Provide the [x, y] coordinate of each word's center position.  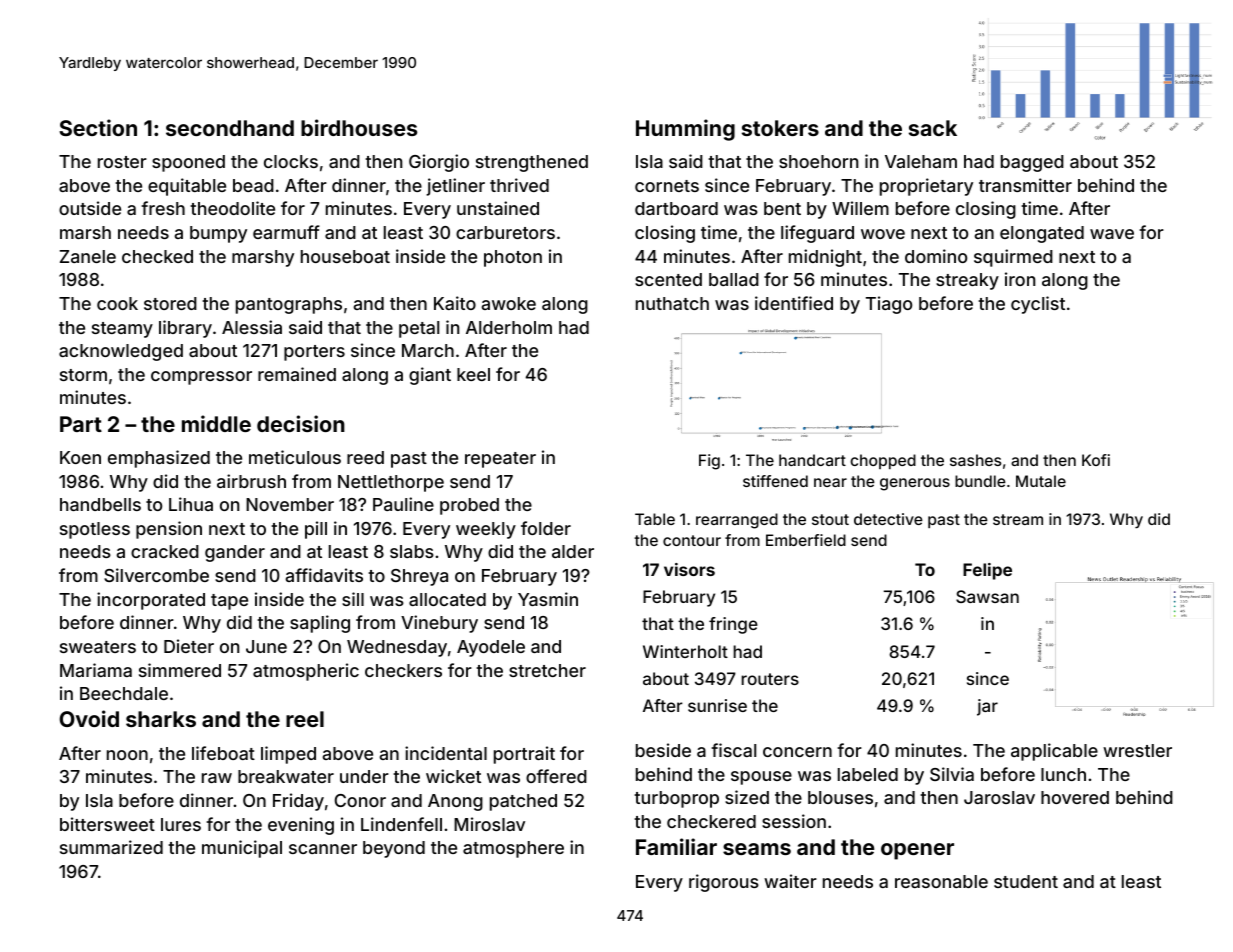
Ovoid [89, 718]
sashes [975, 460]
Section [98, 127]
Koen [80, 457]
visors [689, 569]
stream [1018, 519]
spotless [95, 530]
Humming [685, 130]
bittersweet [107, 824]
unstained [498, 208]
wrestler [1137, 750]
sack [933, 128]
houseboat [345, 256]
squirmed [1013, 258]
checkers [403, 670]
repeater [500, 460]
